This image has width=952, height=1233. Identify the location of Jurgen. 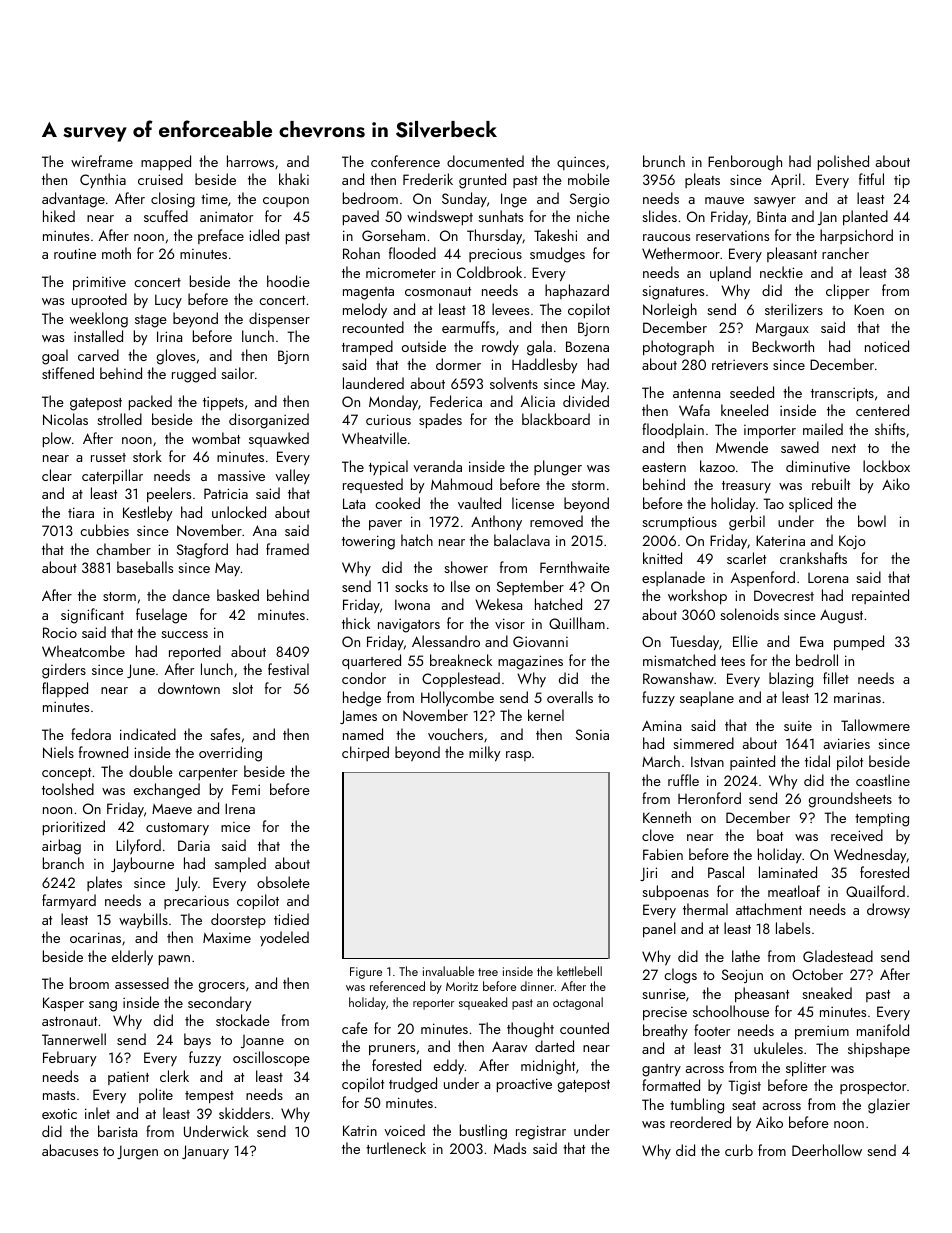
(137, 1152).
